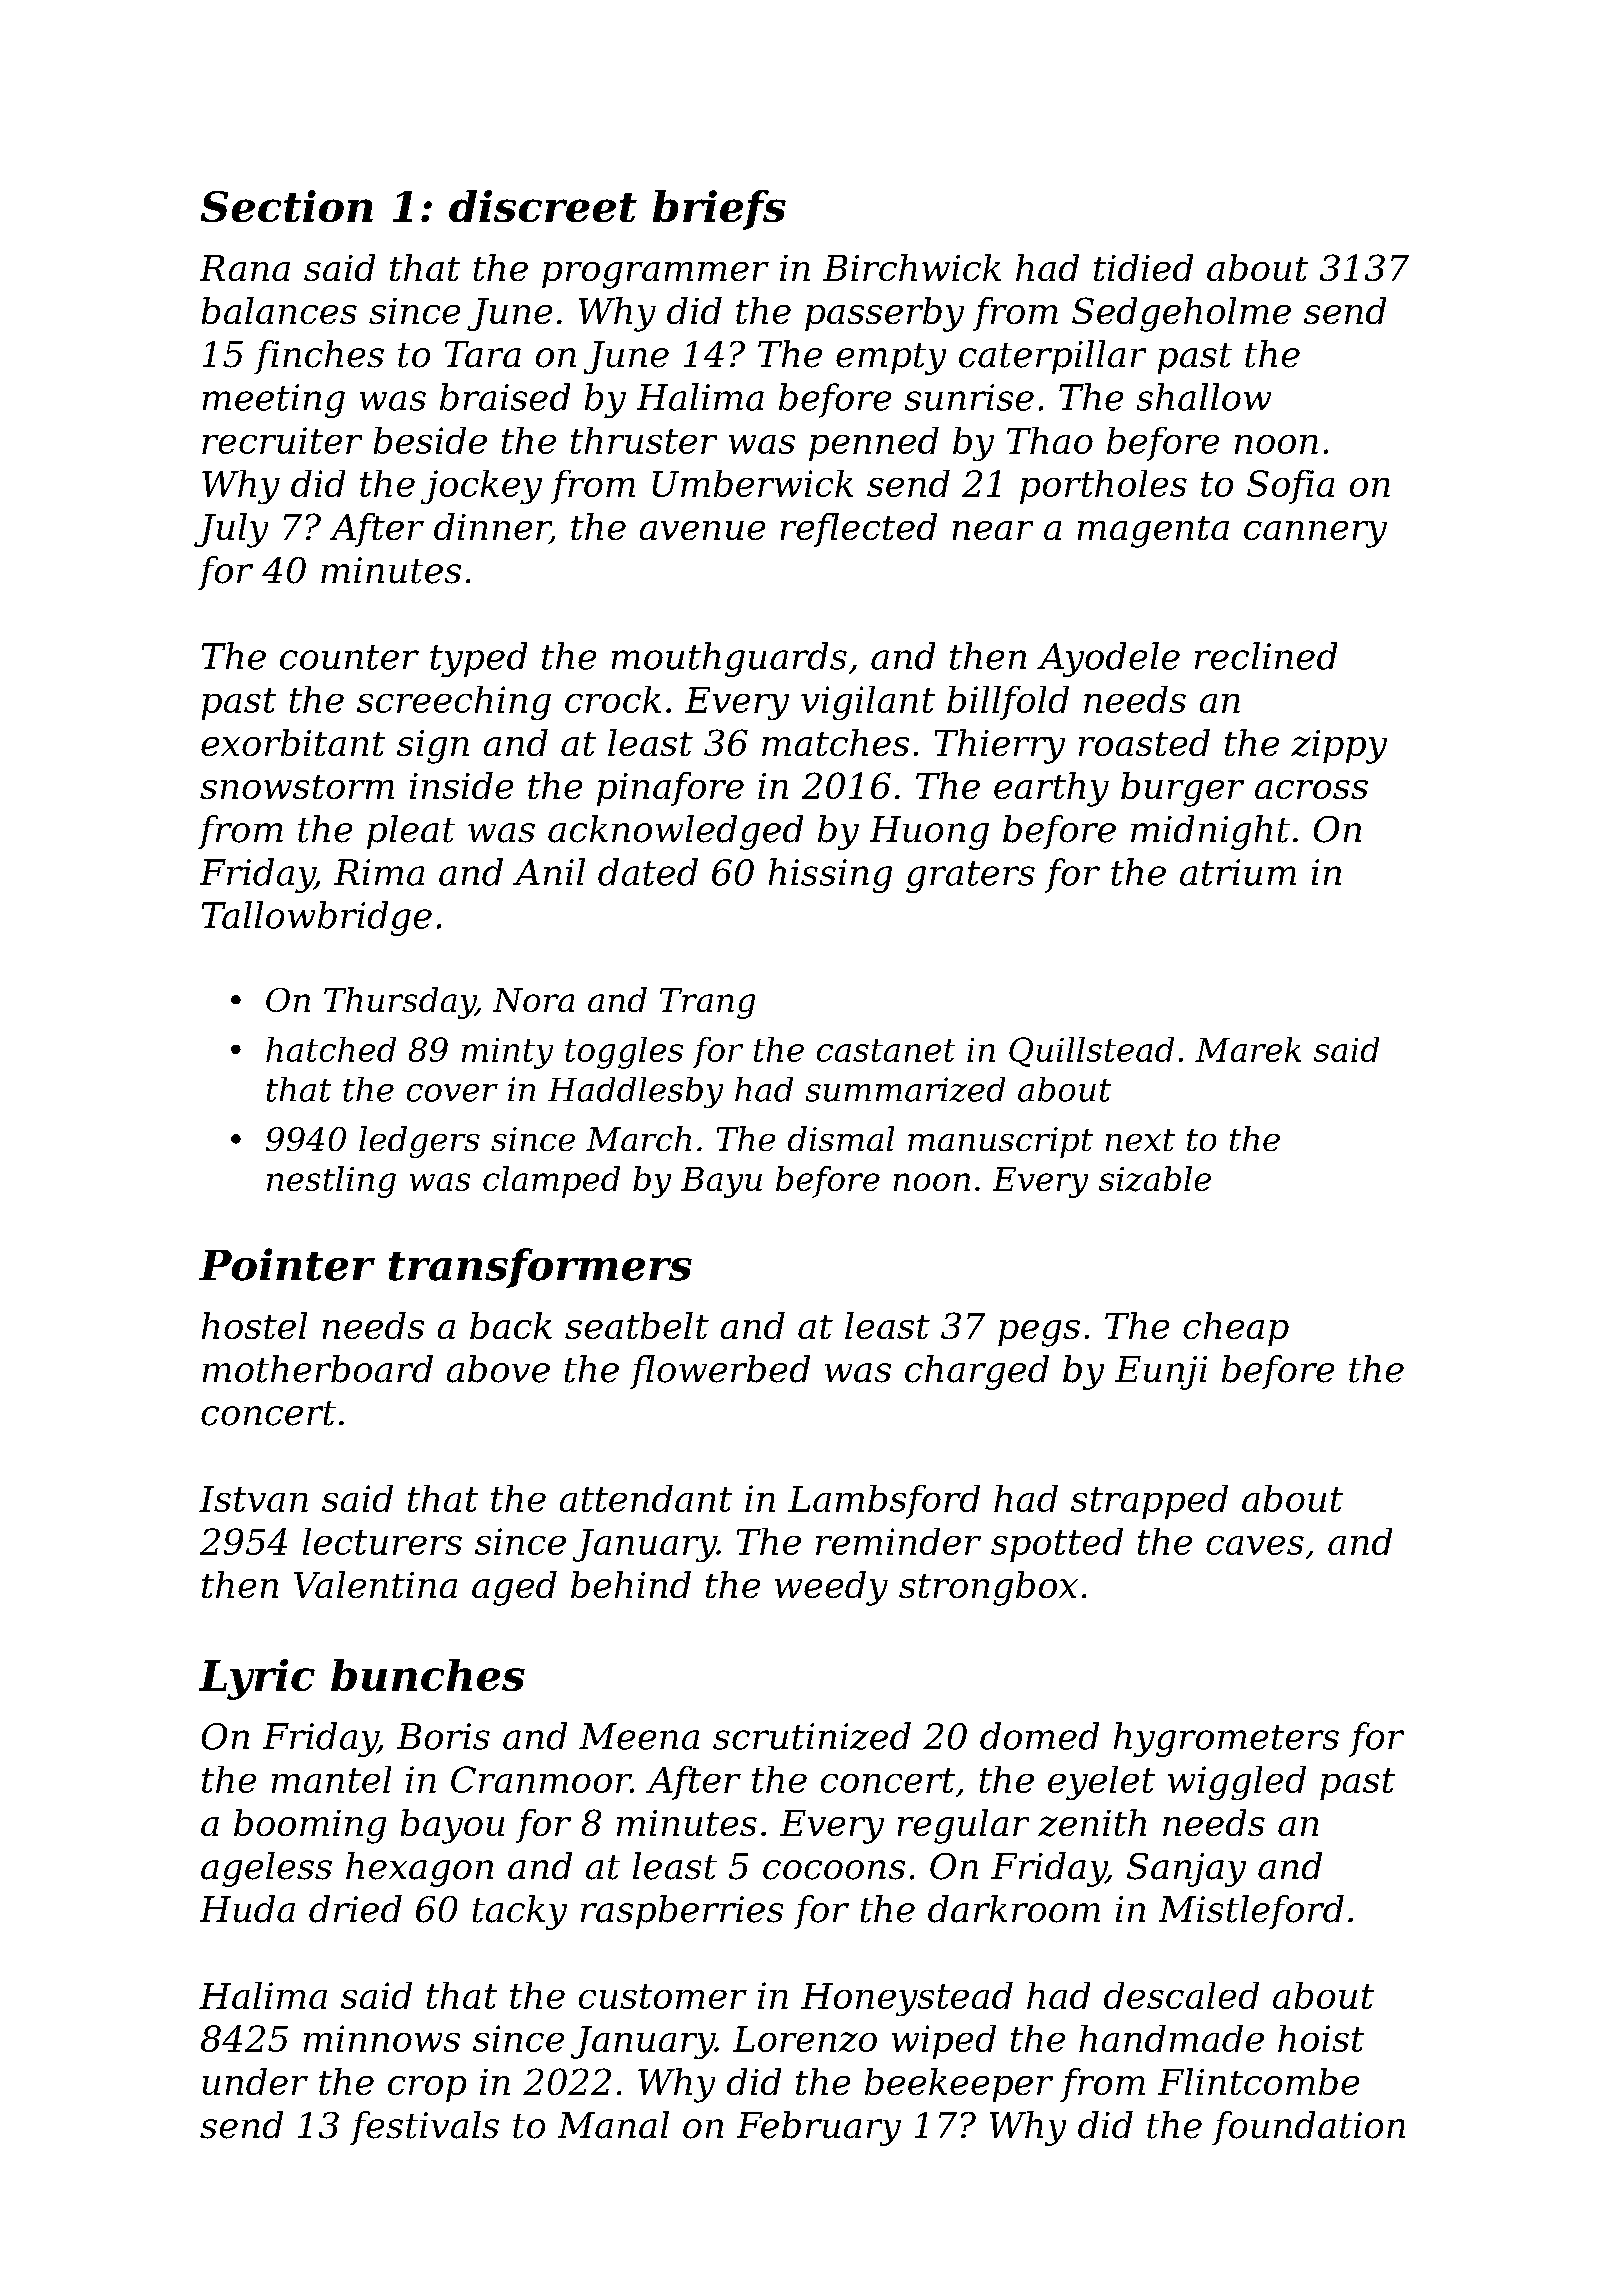  Describe the element at coordinates (1226, 1739) in the document. I see `hygrometers` at that location.
